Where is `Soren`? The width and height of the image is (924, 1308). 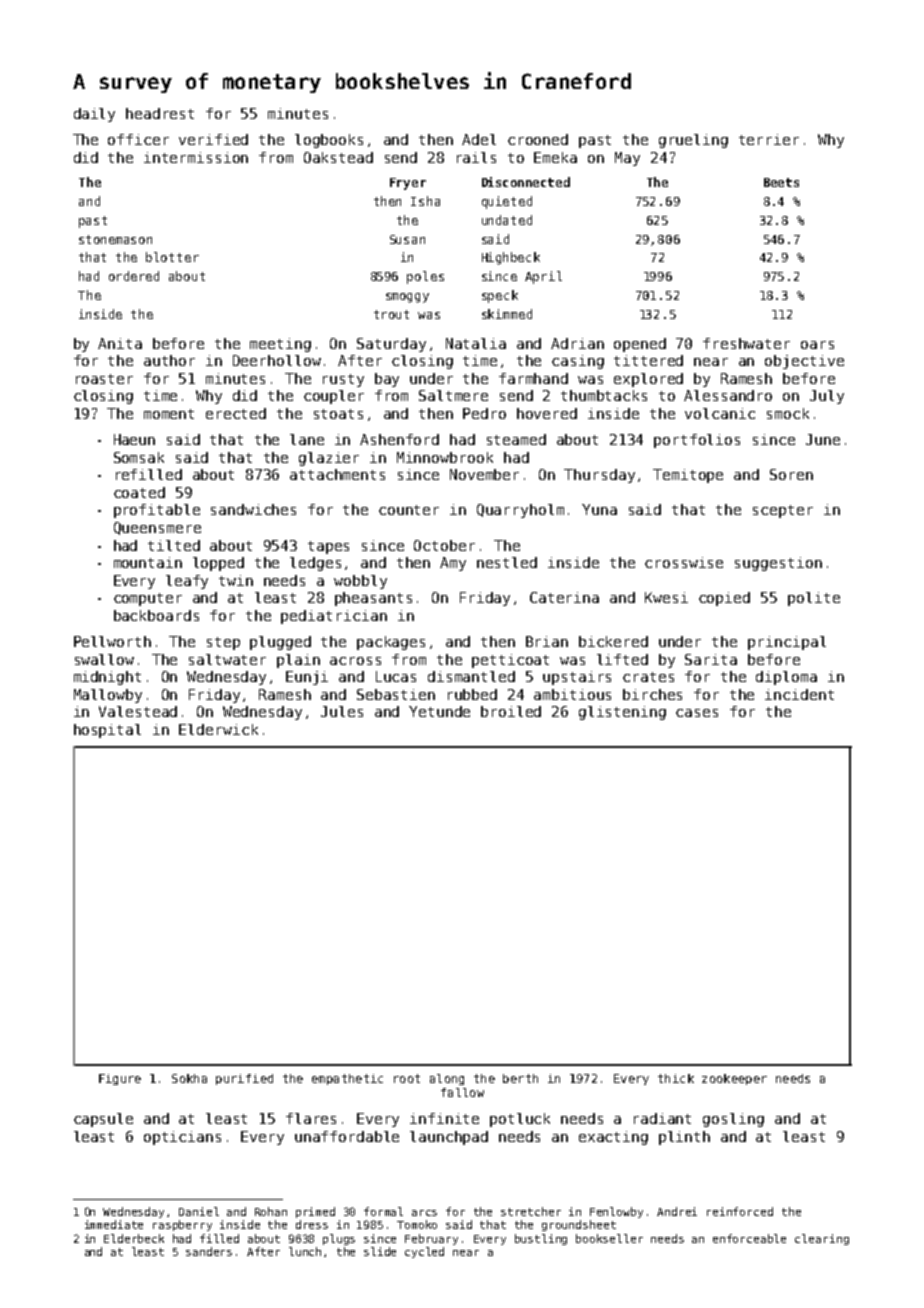 Soren is located at coordinates (791, 474).
